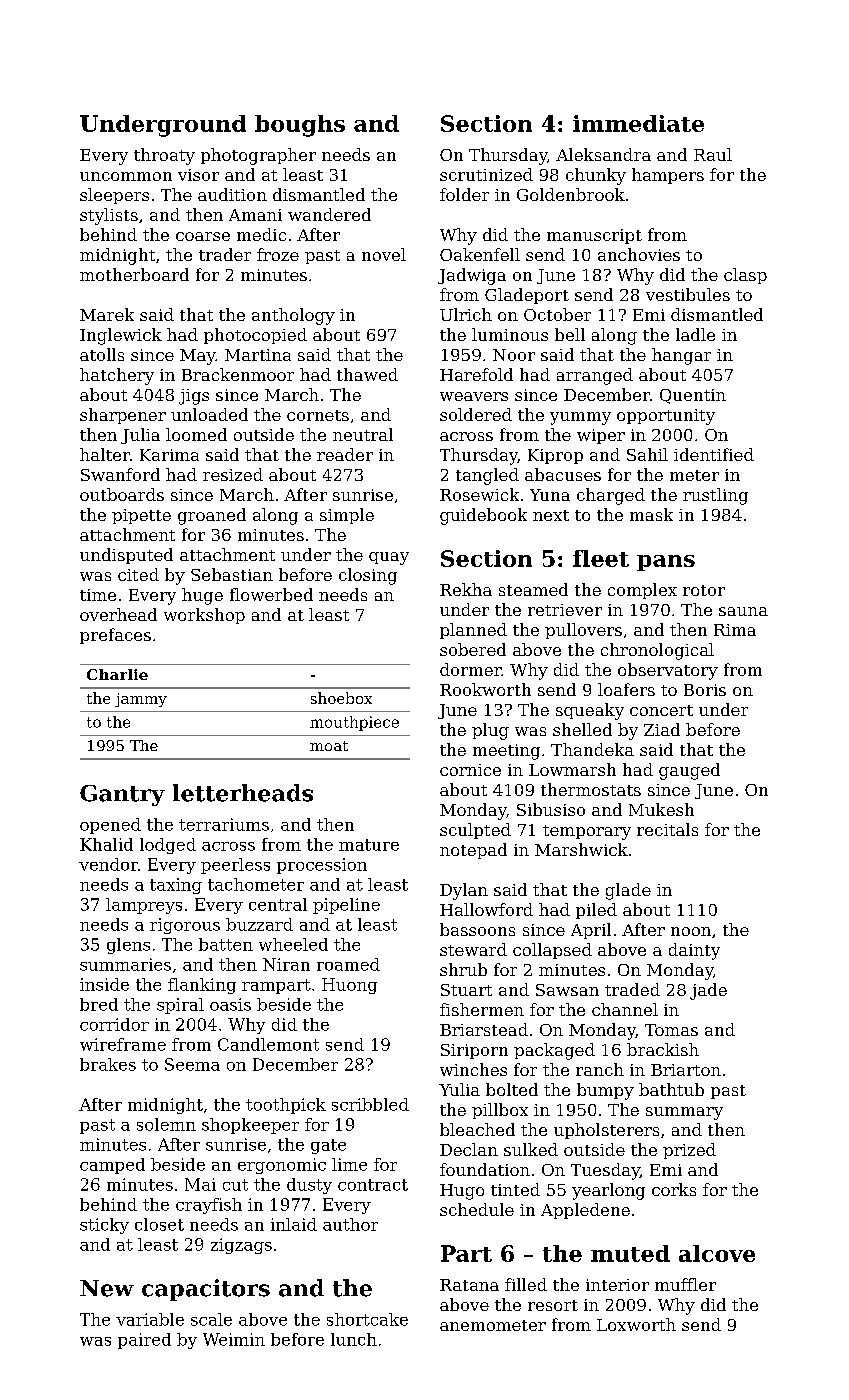  Describe the element at coordinates (663, 1049) in the screenshot. I see `brackish` at that location.
